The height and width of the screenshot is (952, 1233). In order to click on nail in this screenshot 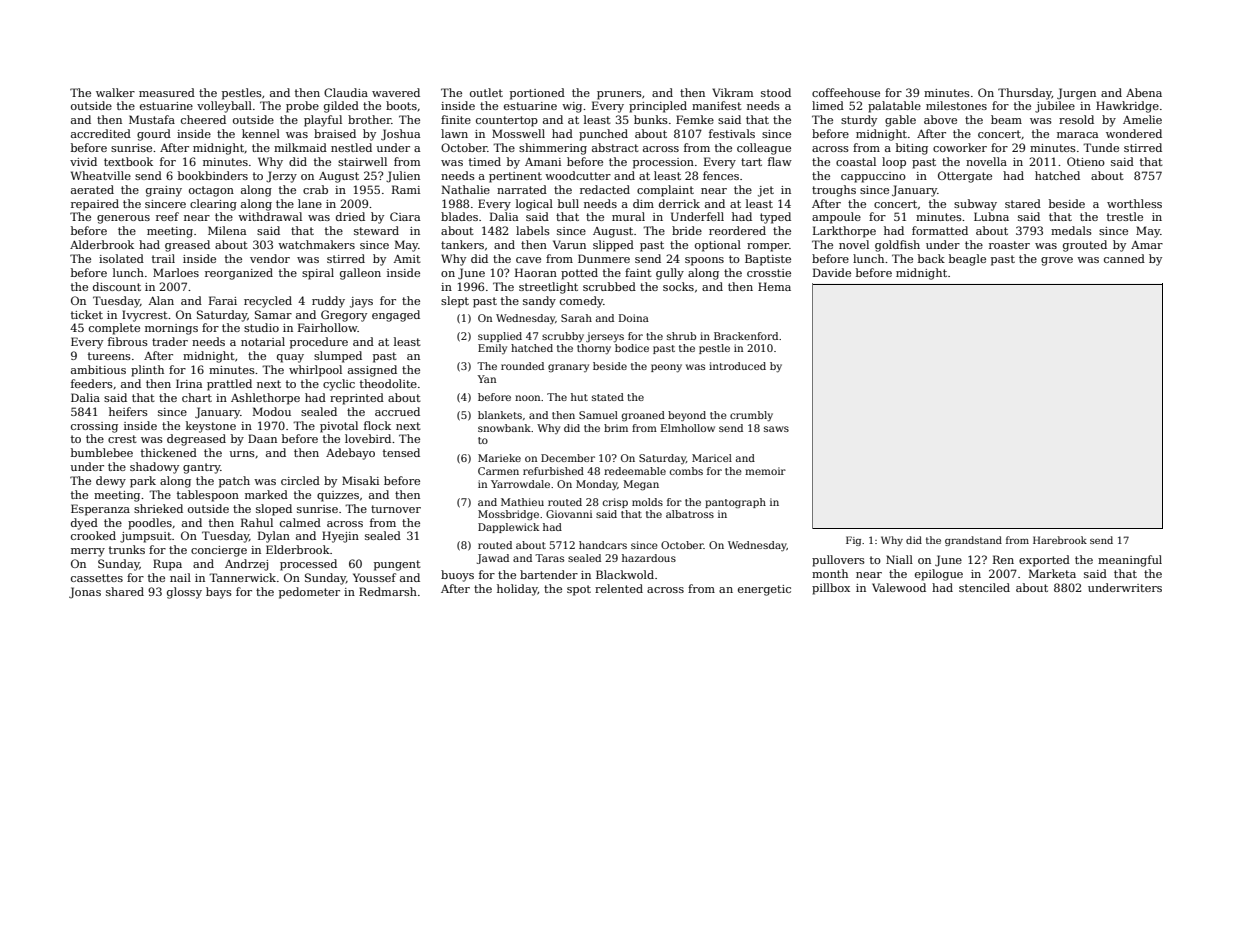, I will do `click(180, 577)`.
